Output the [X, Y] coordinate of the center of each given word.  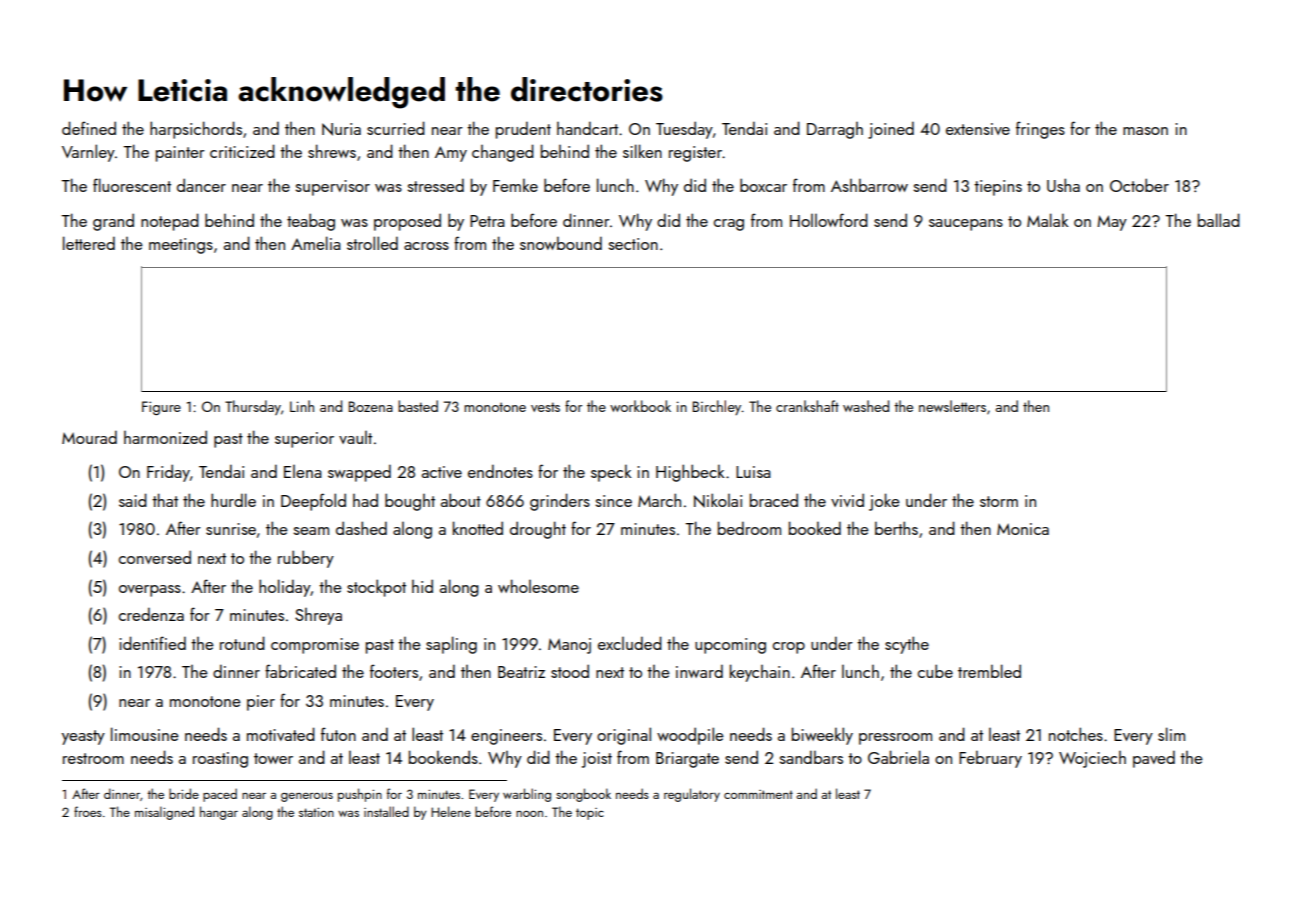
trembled [989, 671]
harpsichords [196, 130]
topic [590, 814]
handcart [587, 128]
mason [1145, 131]
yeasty [83, 737]
